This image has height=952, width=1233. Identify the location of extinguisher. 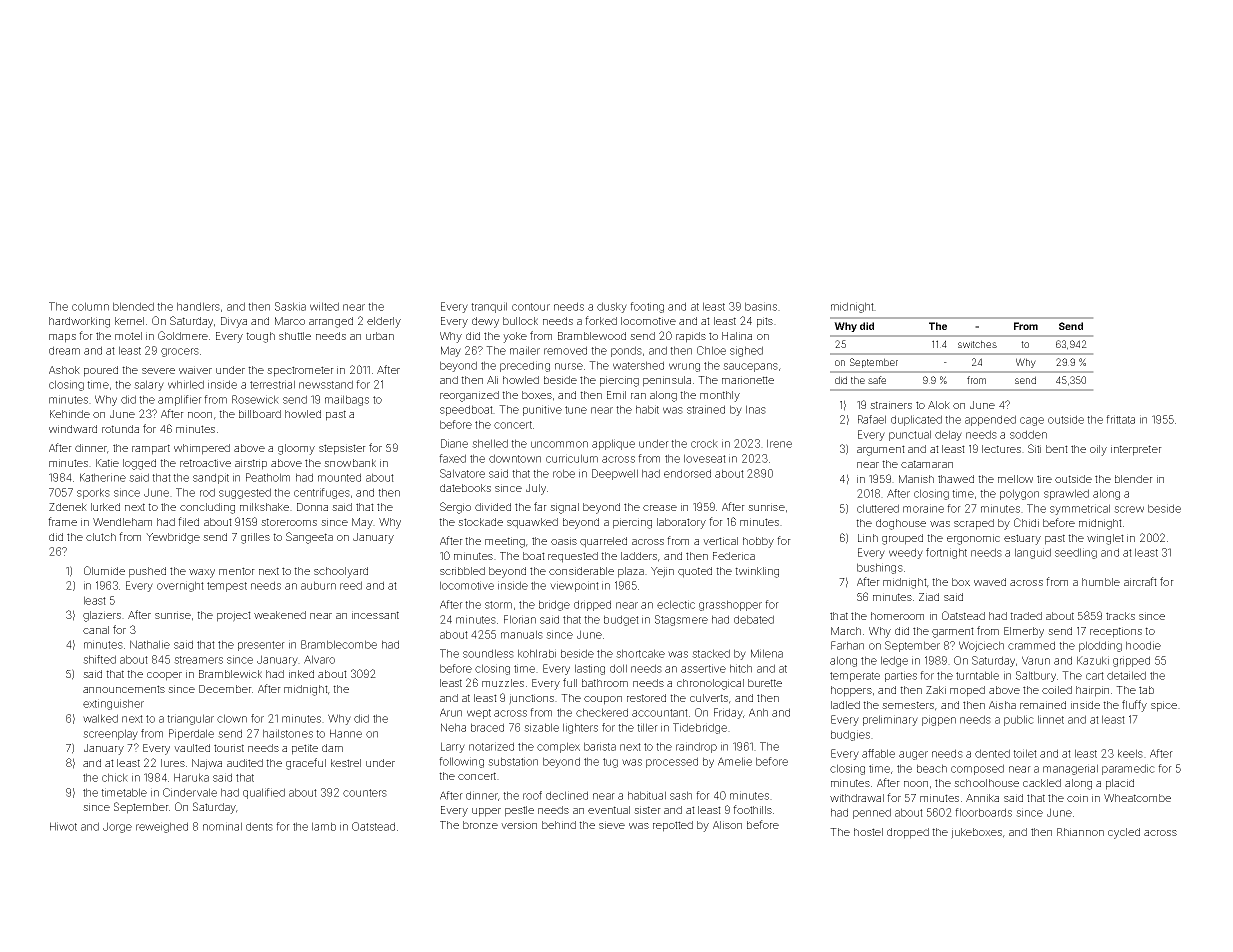
(113, 704).
